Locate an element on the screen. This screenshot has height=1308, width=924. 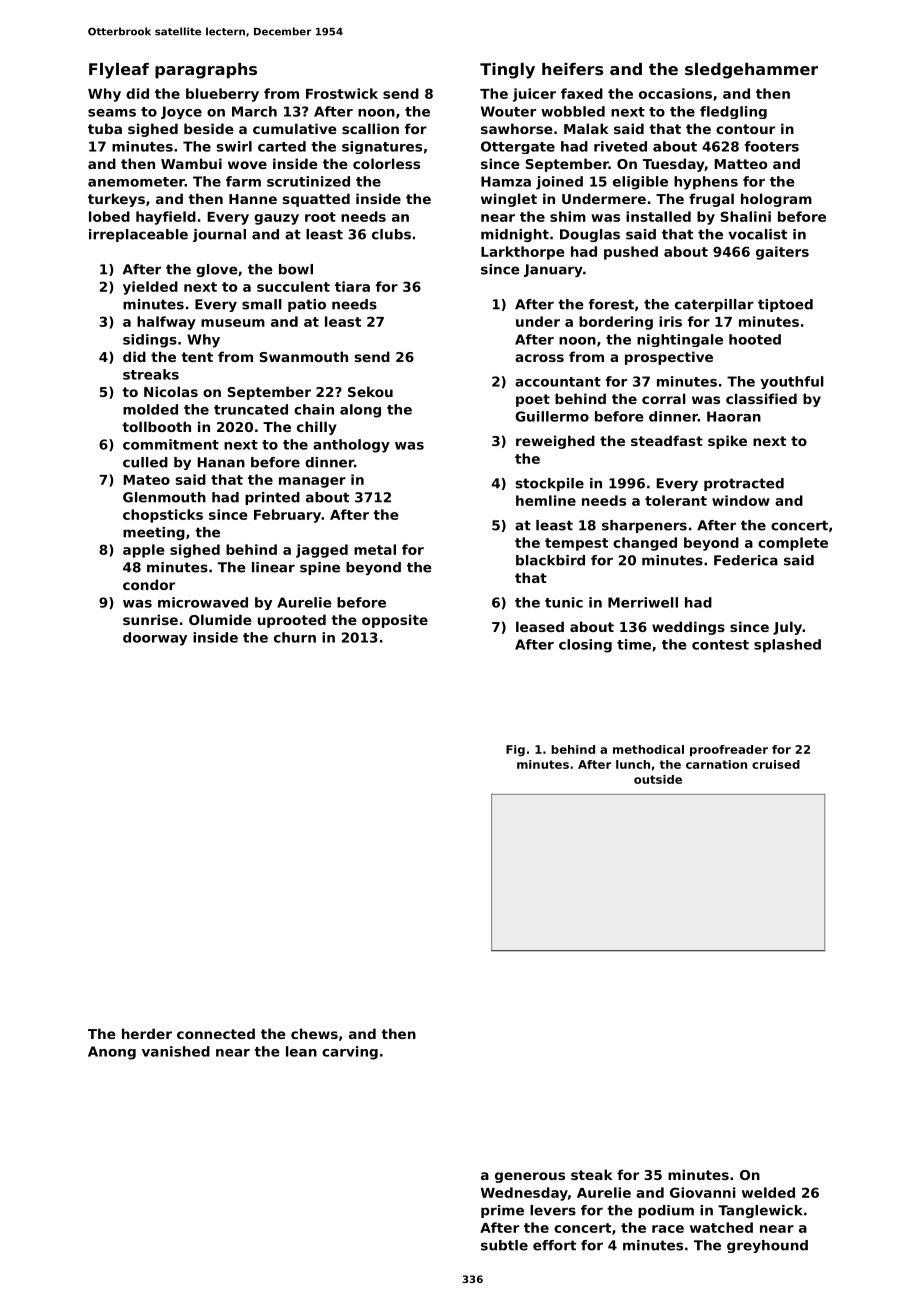
Guillermo is located at coordinates (552, 416).
